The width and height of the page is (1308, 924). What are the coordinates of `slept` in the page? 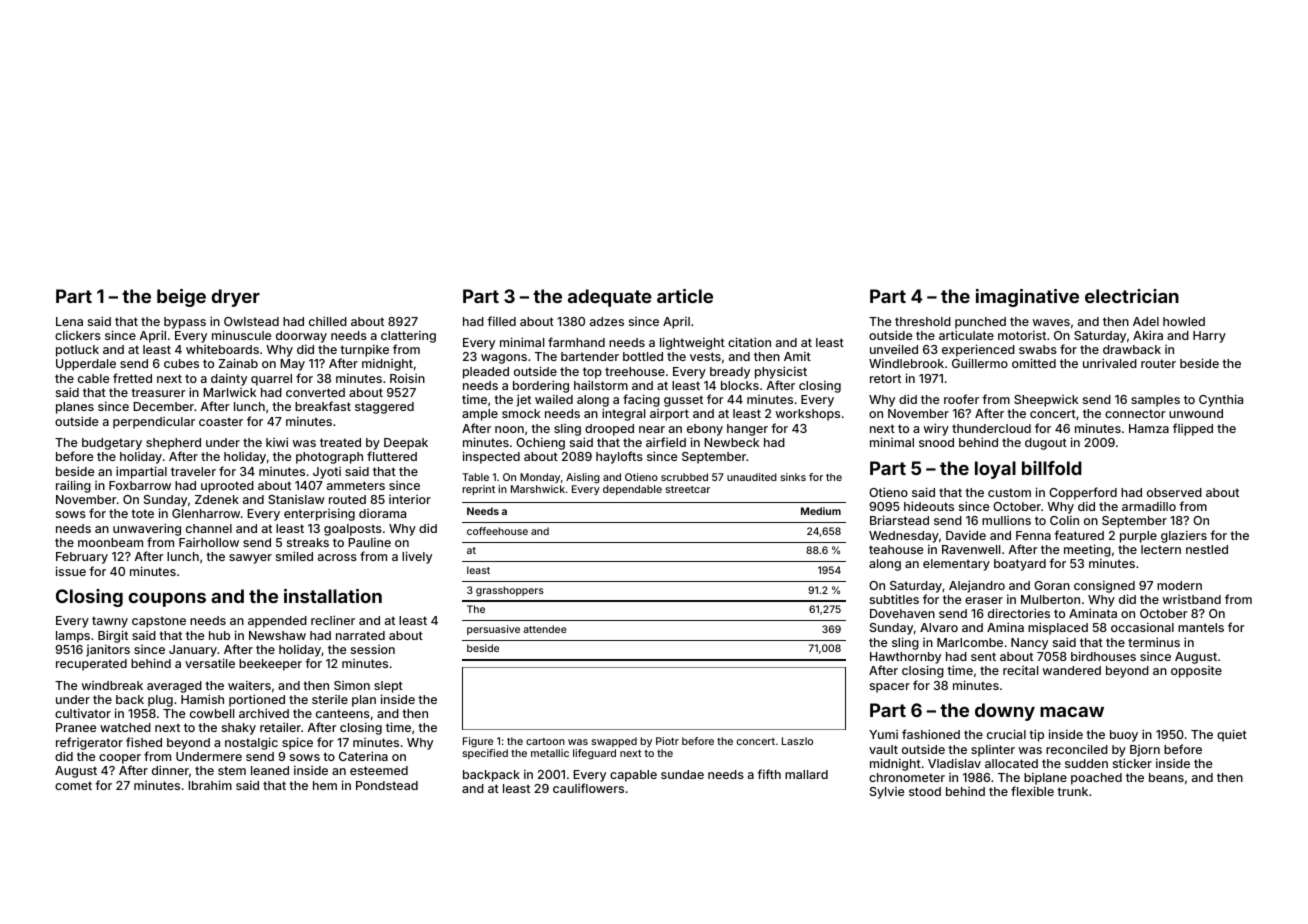 It's located at (388, 687).
